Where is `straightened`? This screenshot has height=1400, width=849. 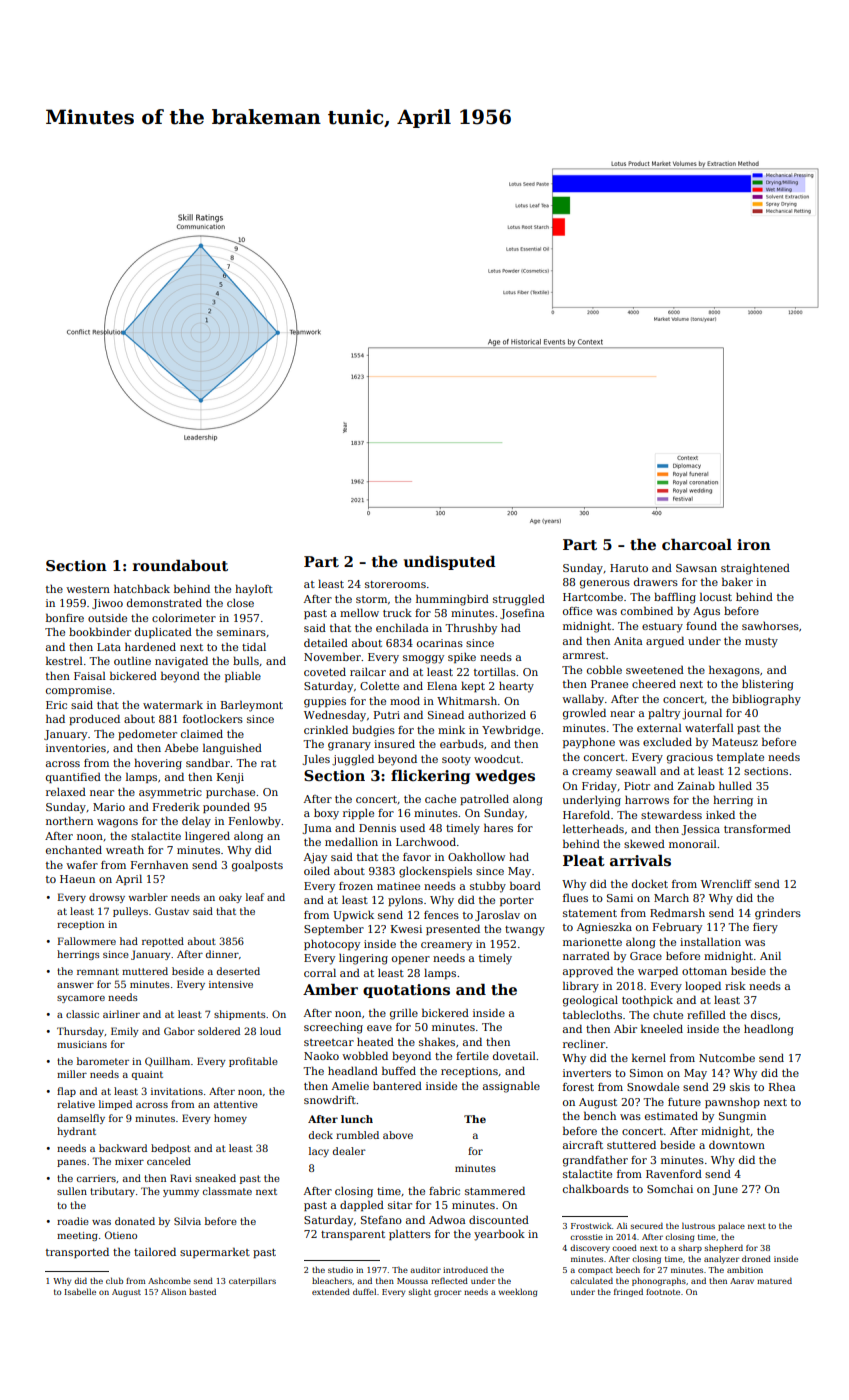
straightened is located at coordinates (755, 569).
